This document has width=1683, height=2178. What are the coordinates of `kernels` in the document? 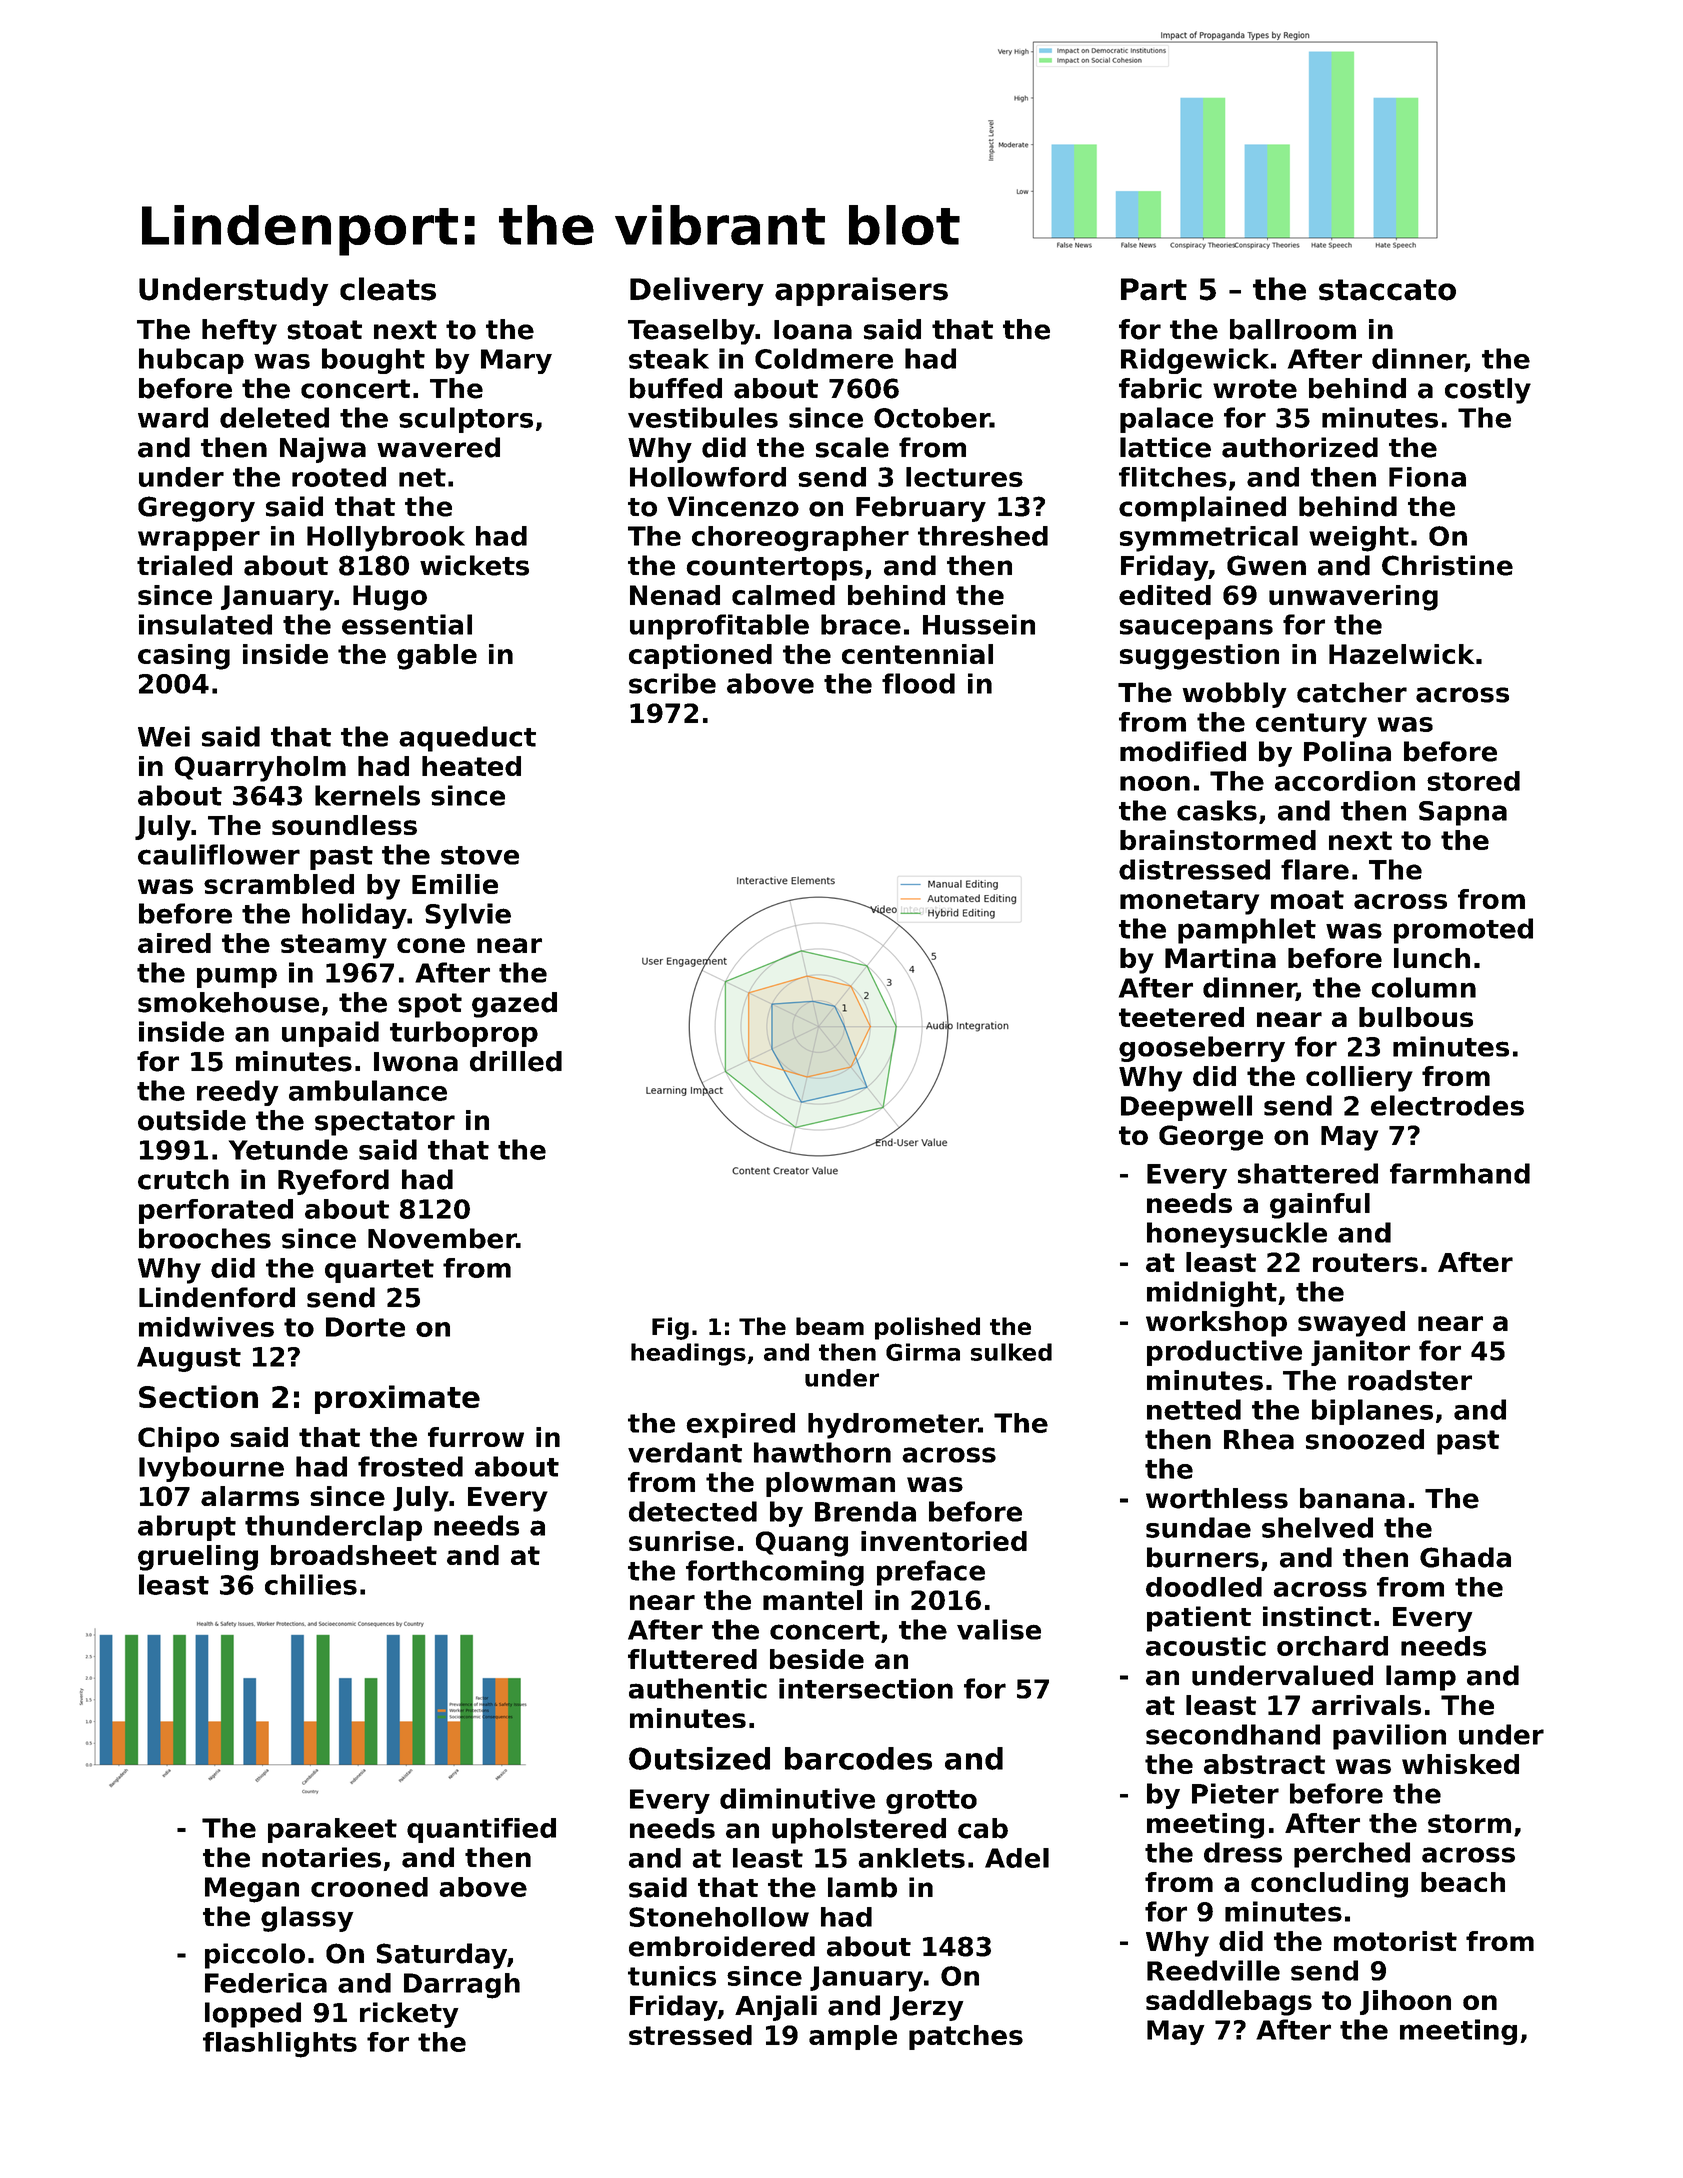 It's located at (367, 795).
